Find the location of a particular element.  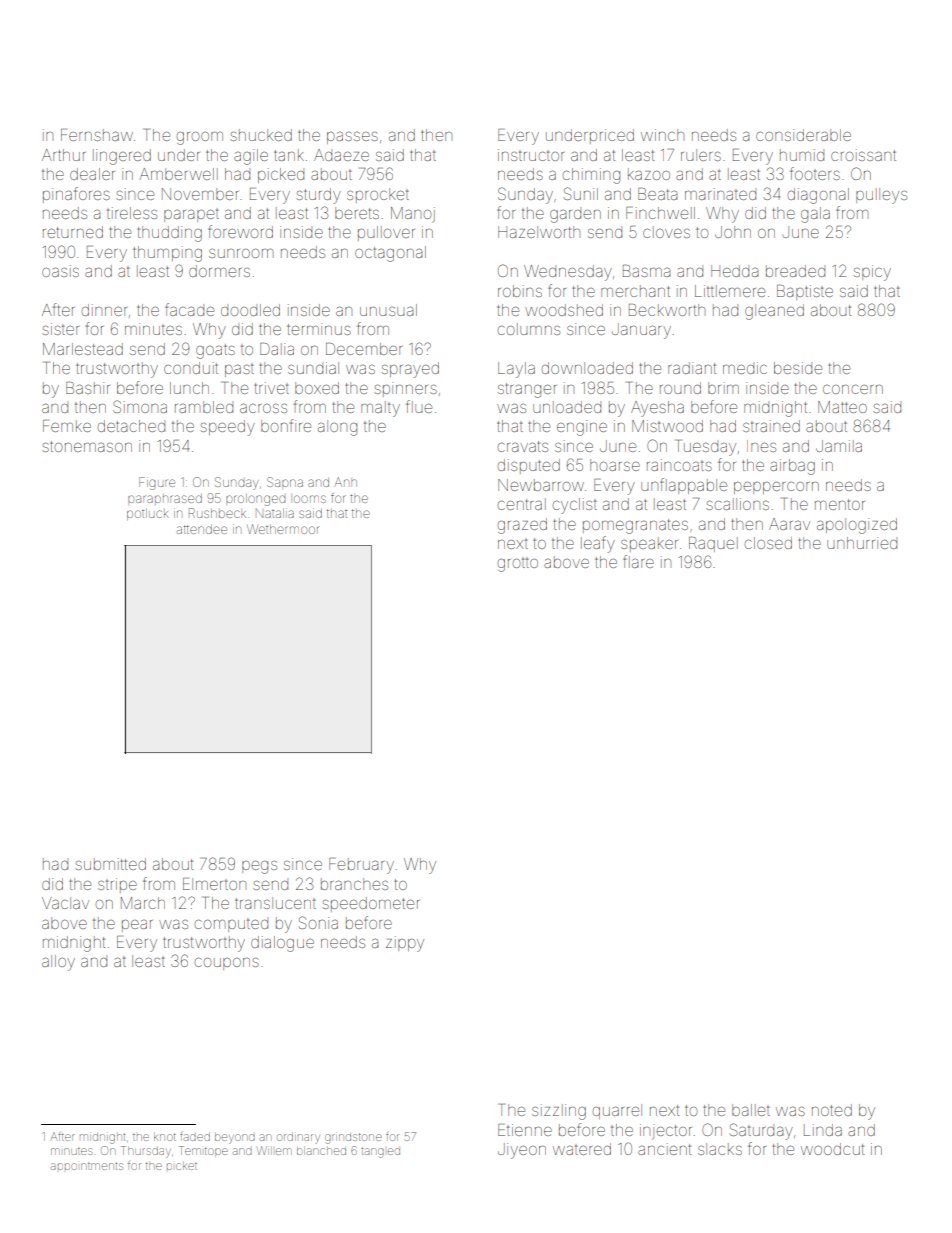

brim is located at coordinates (723, 388).
